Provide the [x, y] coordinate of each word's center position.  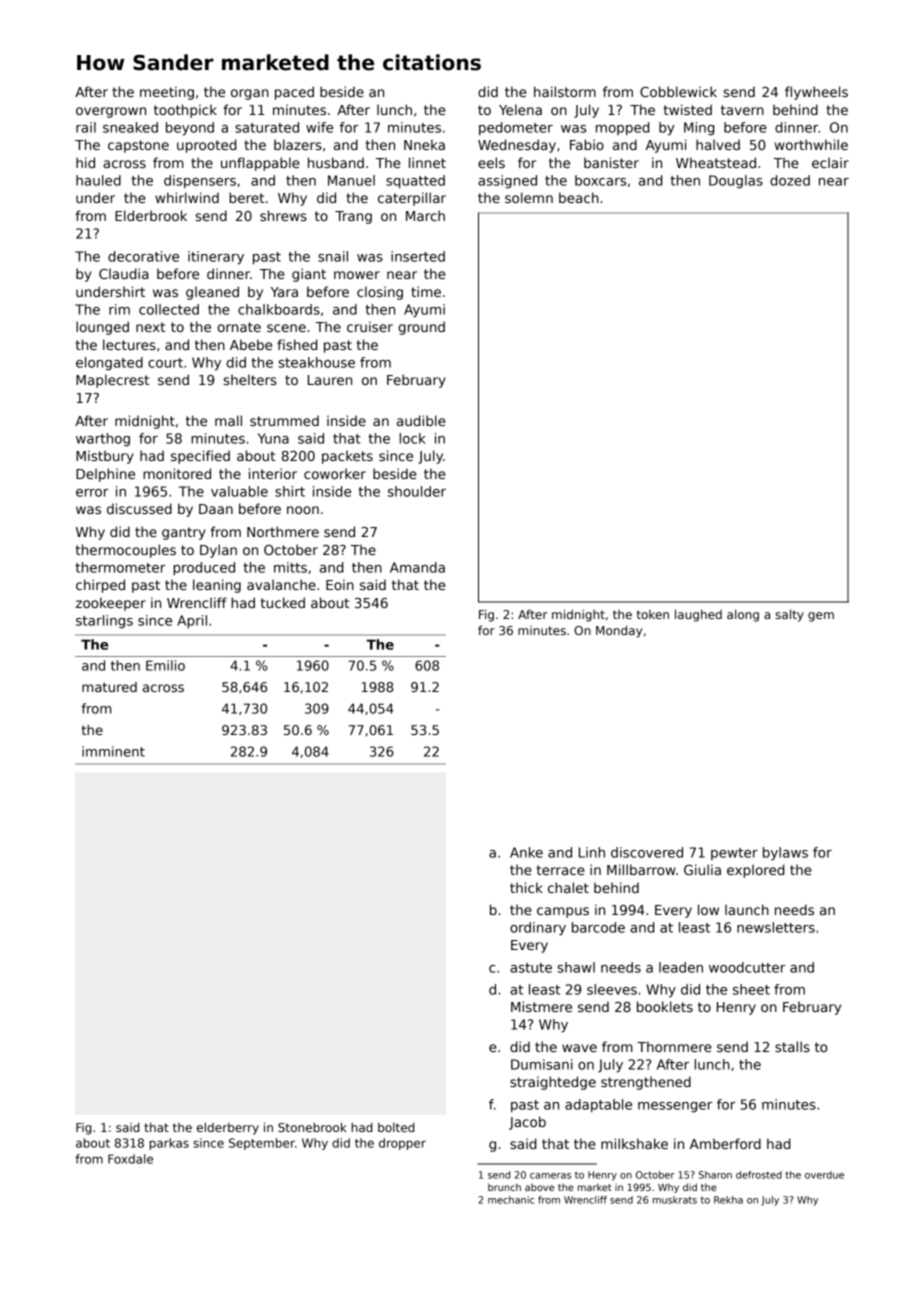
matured [109, 687]
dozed [790, 180]
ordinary [538, 929]
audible [421, 420]
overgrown [111, 112]
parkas [169, 1144]
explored [755, 871]
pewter [734, 854]
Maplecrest [112, 381]
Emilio [165, 665]
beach [579, 197]
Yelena [520, 109]
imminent [113, 751]
